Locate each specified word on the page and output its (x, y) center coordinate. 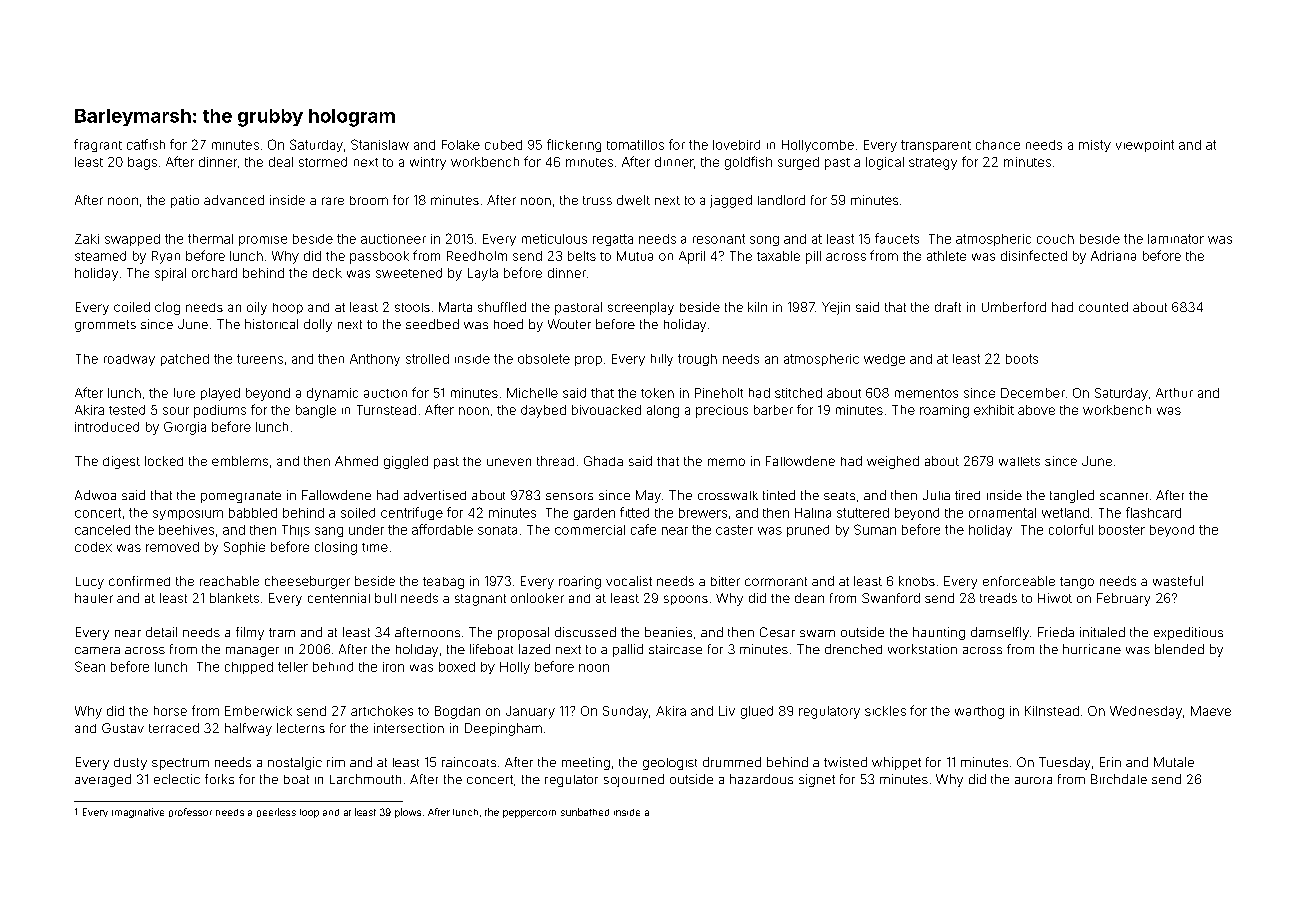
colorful (1071, 529)
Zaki (87, 239)
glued (757, 712)
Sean (90, 666)
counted (1103, 307)
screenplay (641, 308)
